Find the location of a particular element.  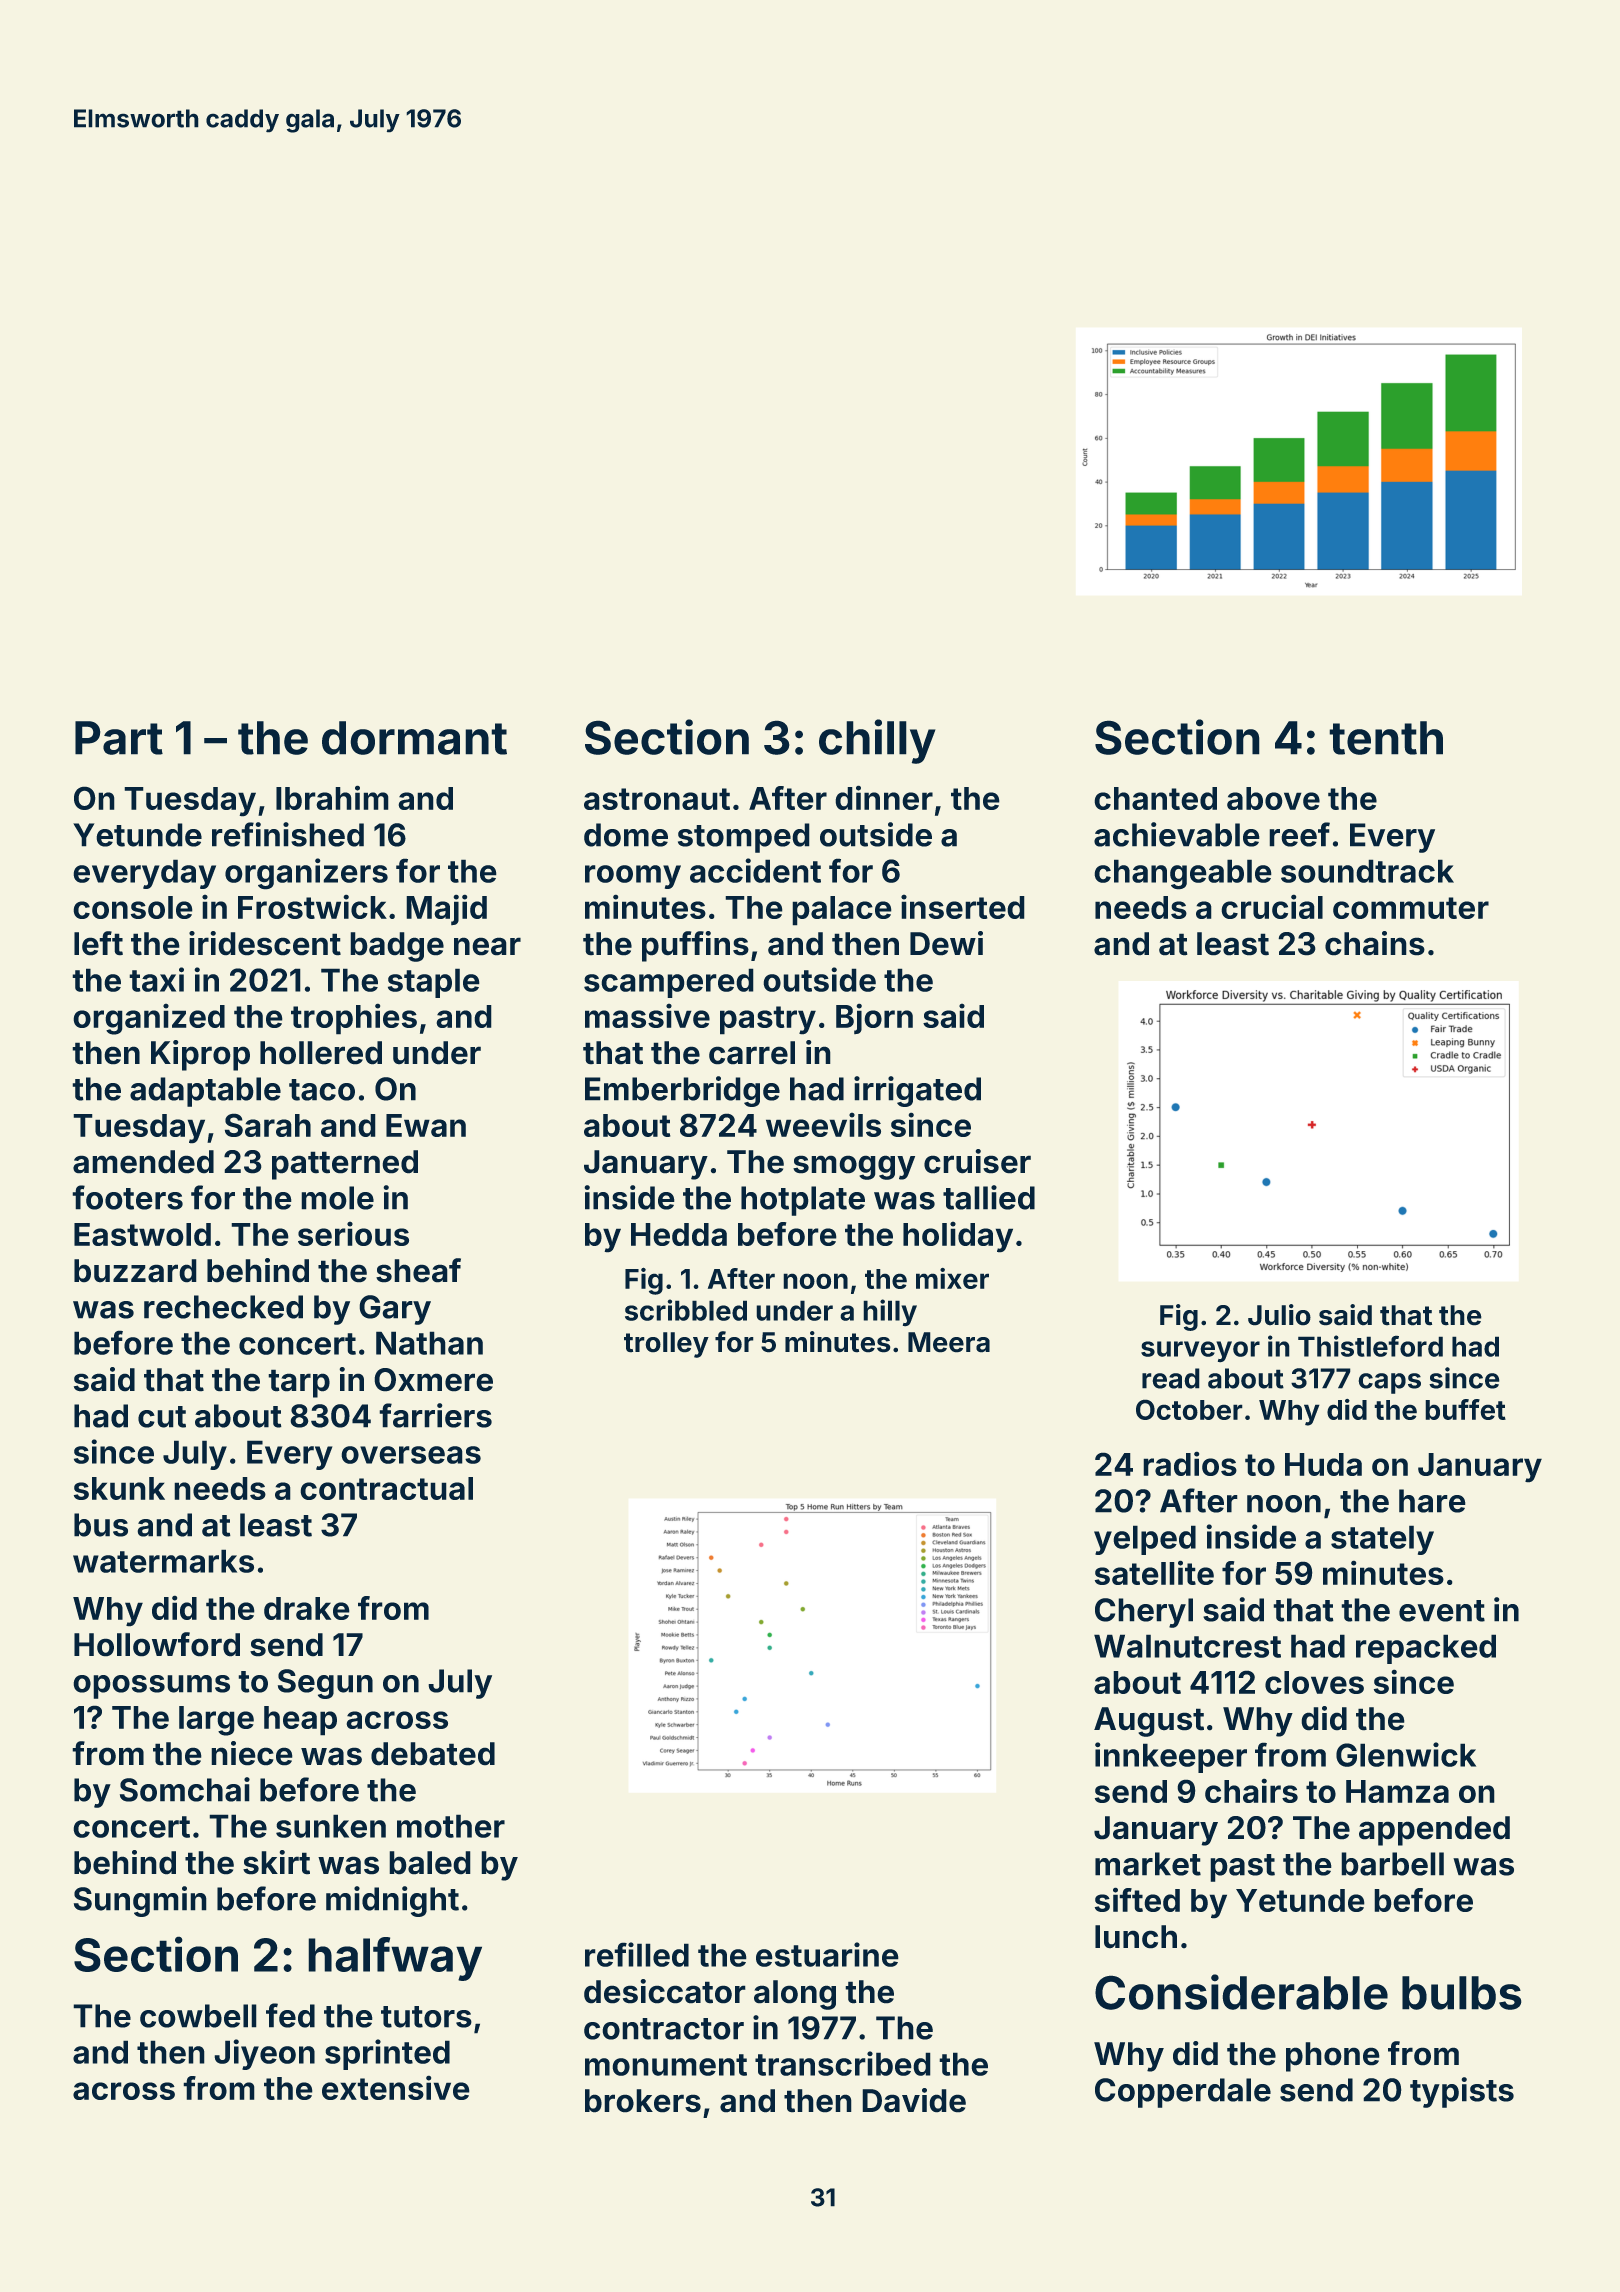

dormant is located at coordinates (414, 738).
